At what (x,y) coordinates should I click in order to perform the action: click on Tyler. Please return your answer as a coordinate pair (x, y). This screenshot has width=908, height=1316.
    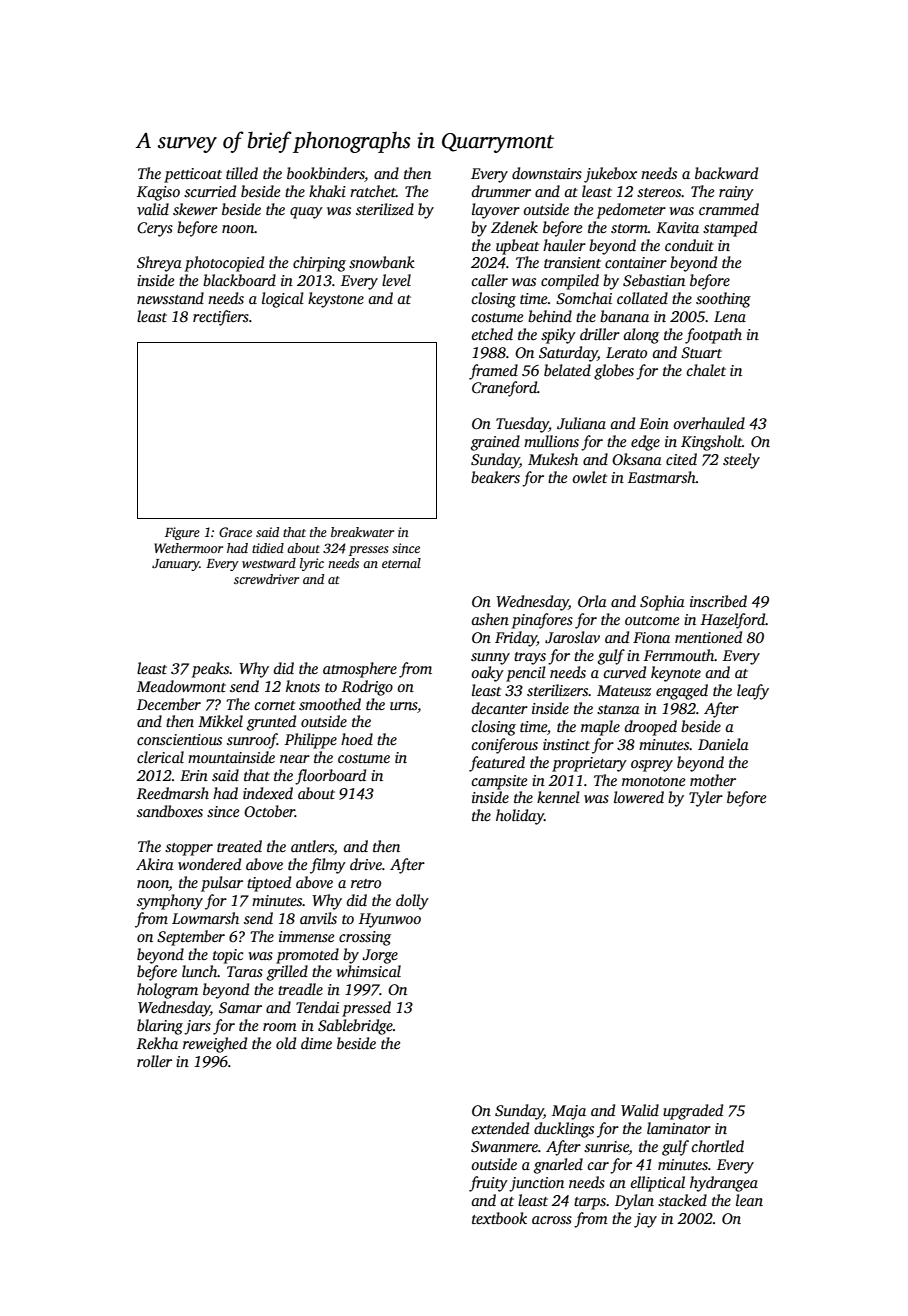
    Looking at the image, I should click on (706, 799).
